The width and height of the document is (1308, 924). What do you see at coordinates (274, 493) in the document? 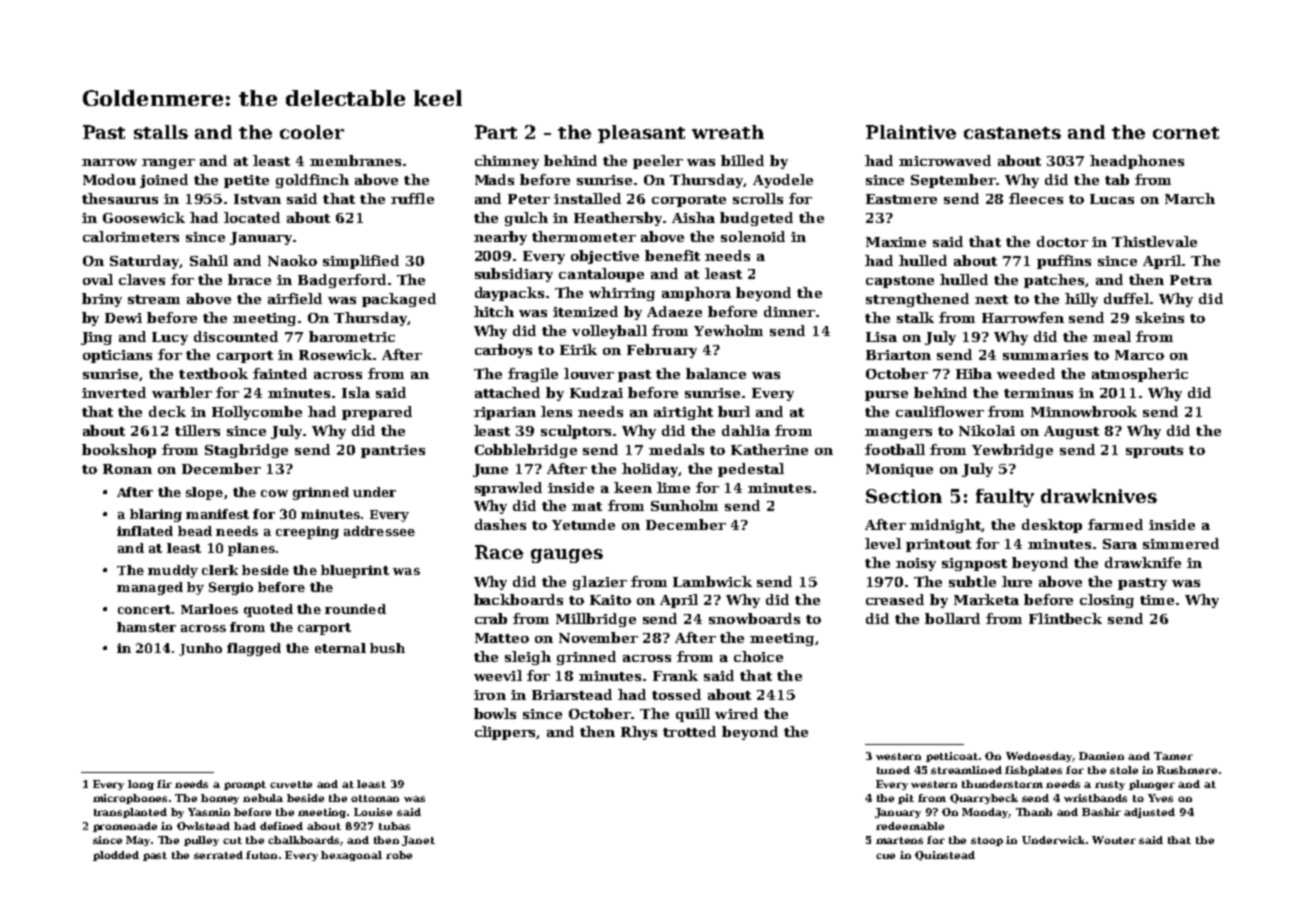
I see `cow` at bounding box center [274, 493].
